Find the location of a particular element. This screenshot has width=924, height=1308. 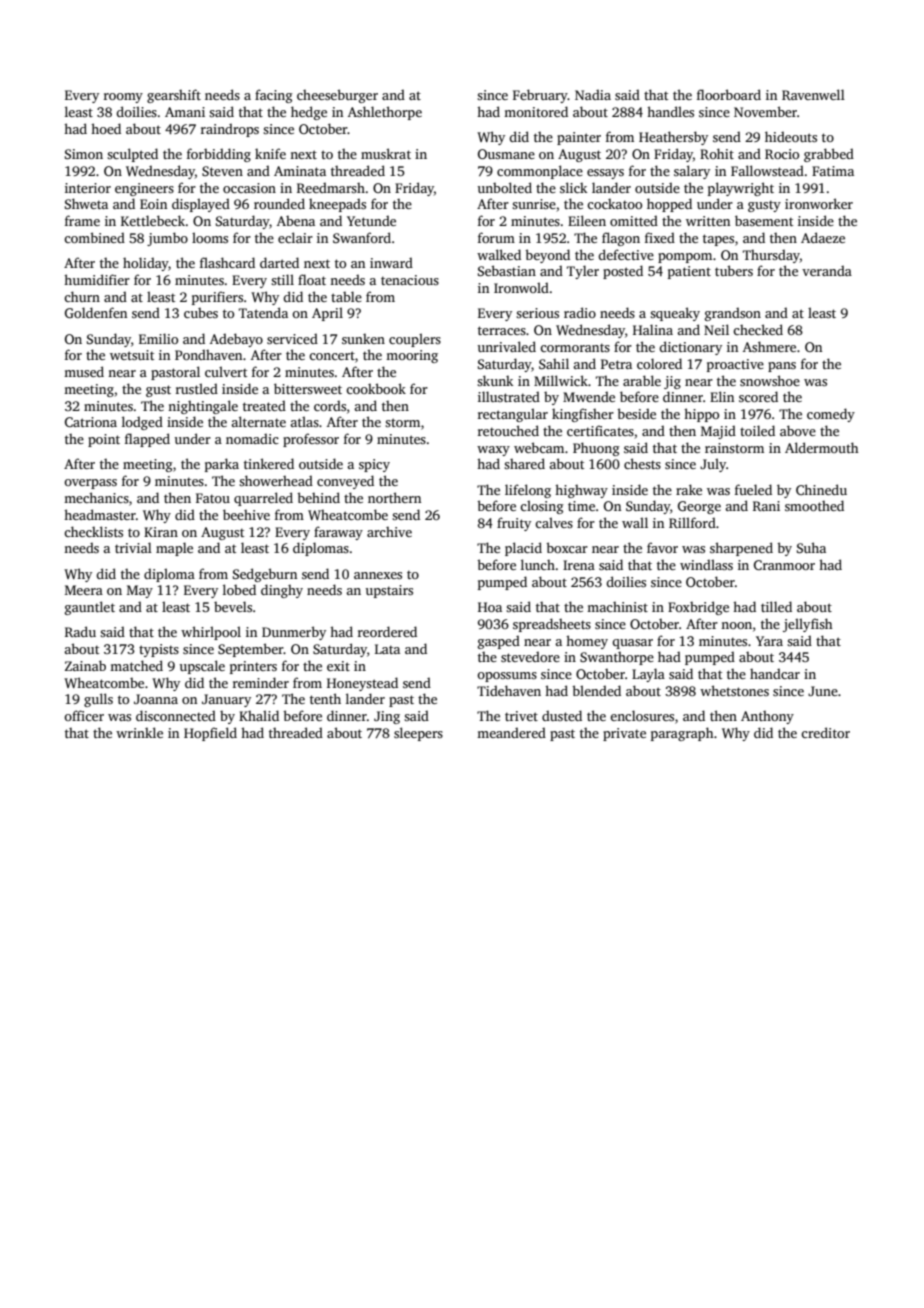

concert is located at coordinates (332, 355).
